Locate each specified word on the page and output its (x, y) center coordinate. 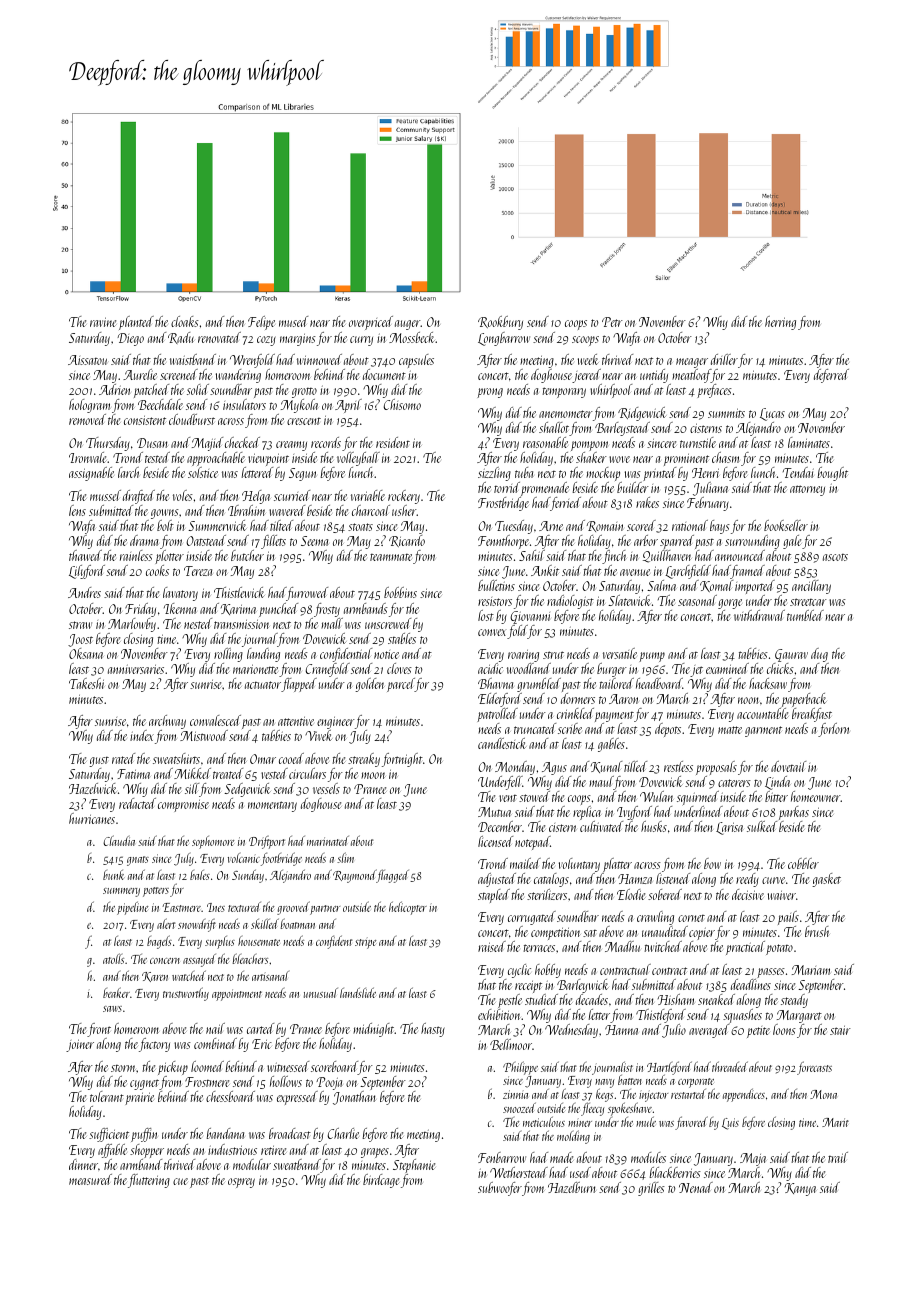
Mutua (494, 812)
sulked (762, 826)
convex (492, 632)
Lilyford (87, 572)
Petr (612, 322)
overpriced (371, 323)
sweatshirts (176, 758)
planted (136, 323)
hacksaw (768, 683)
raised (492, 946)
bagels (159, 942)
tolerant (107, 1096)
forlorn (833, 730)
